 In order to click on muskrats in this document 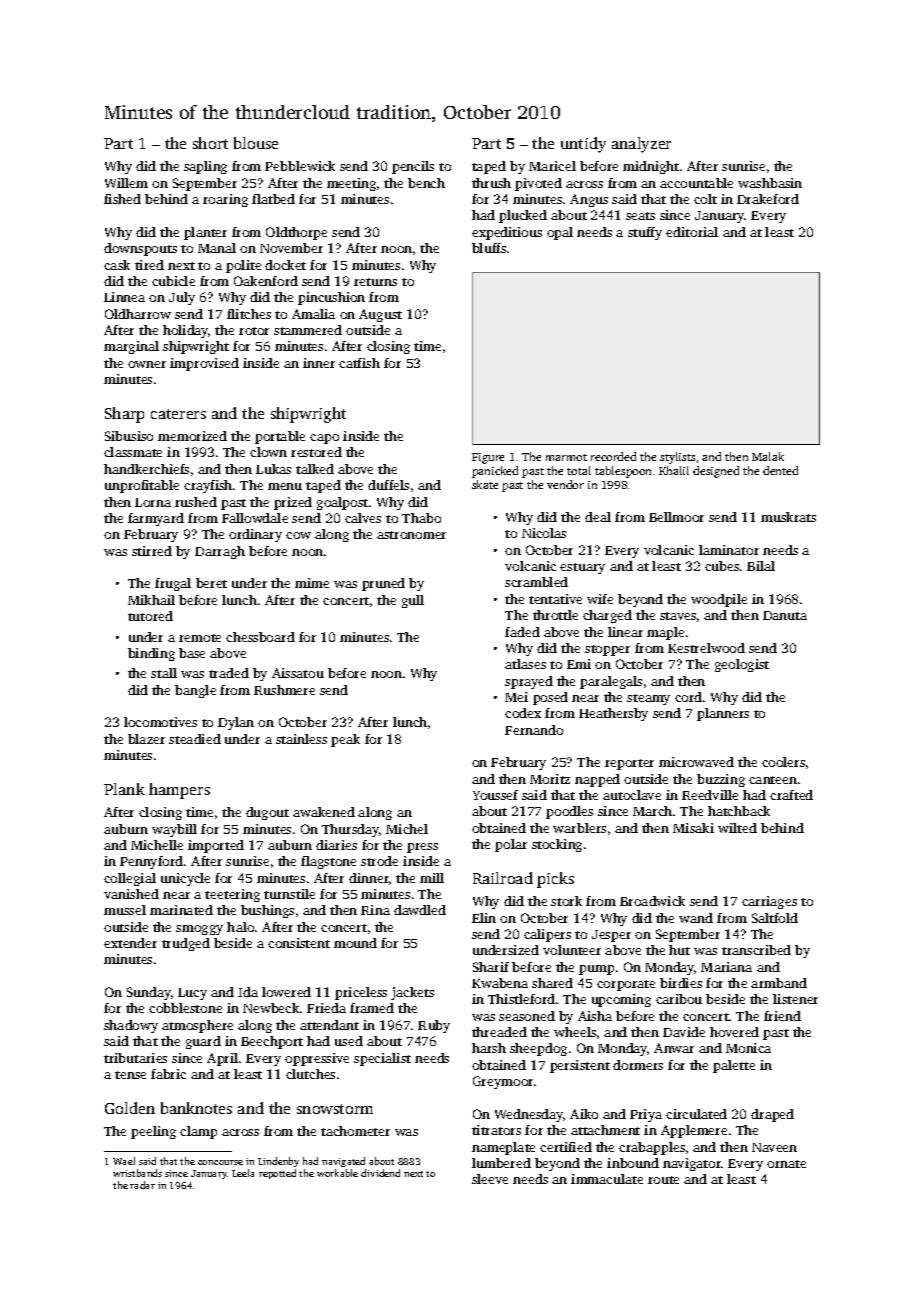, I will do `click(788, 517)`.
